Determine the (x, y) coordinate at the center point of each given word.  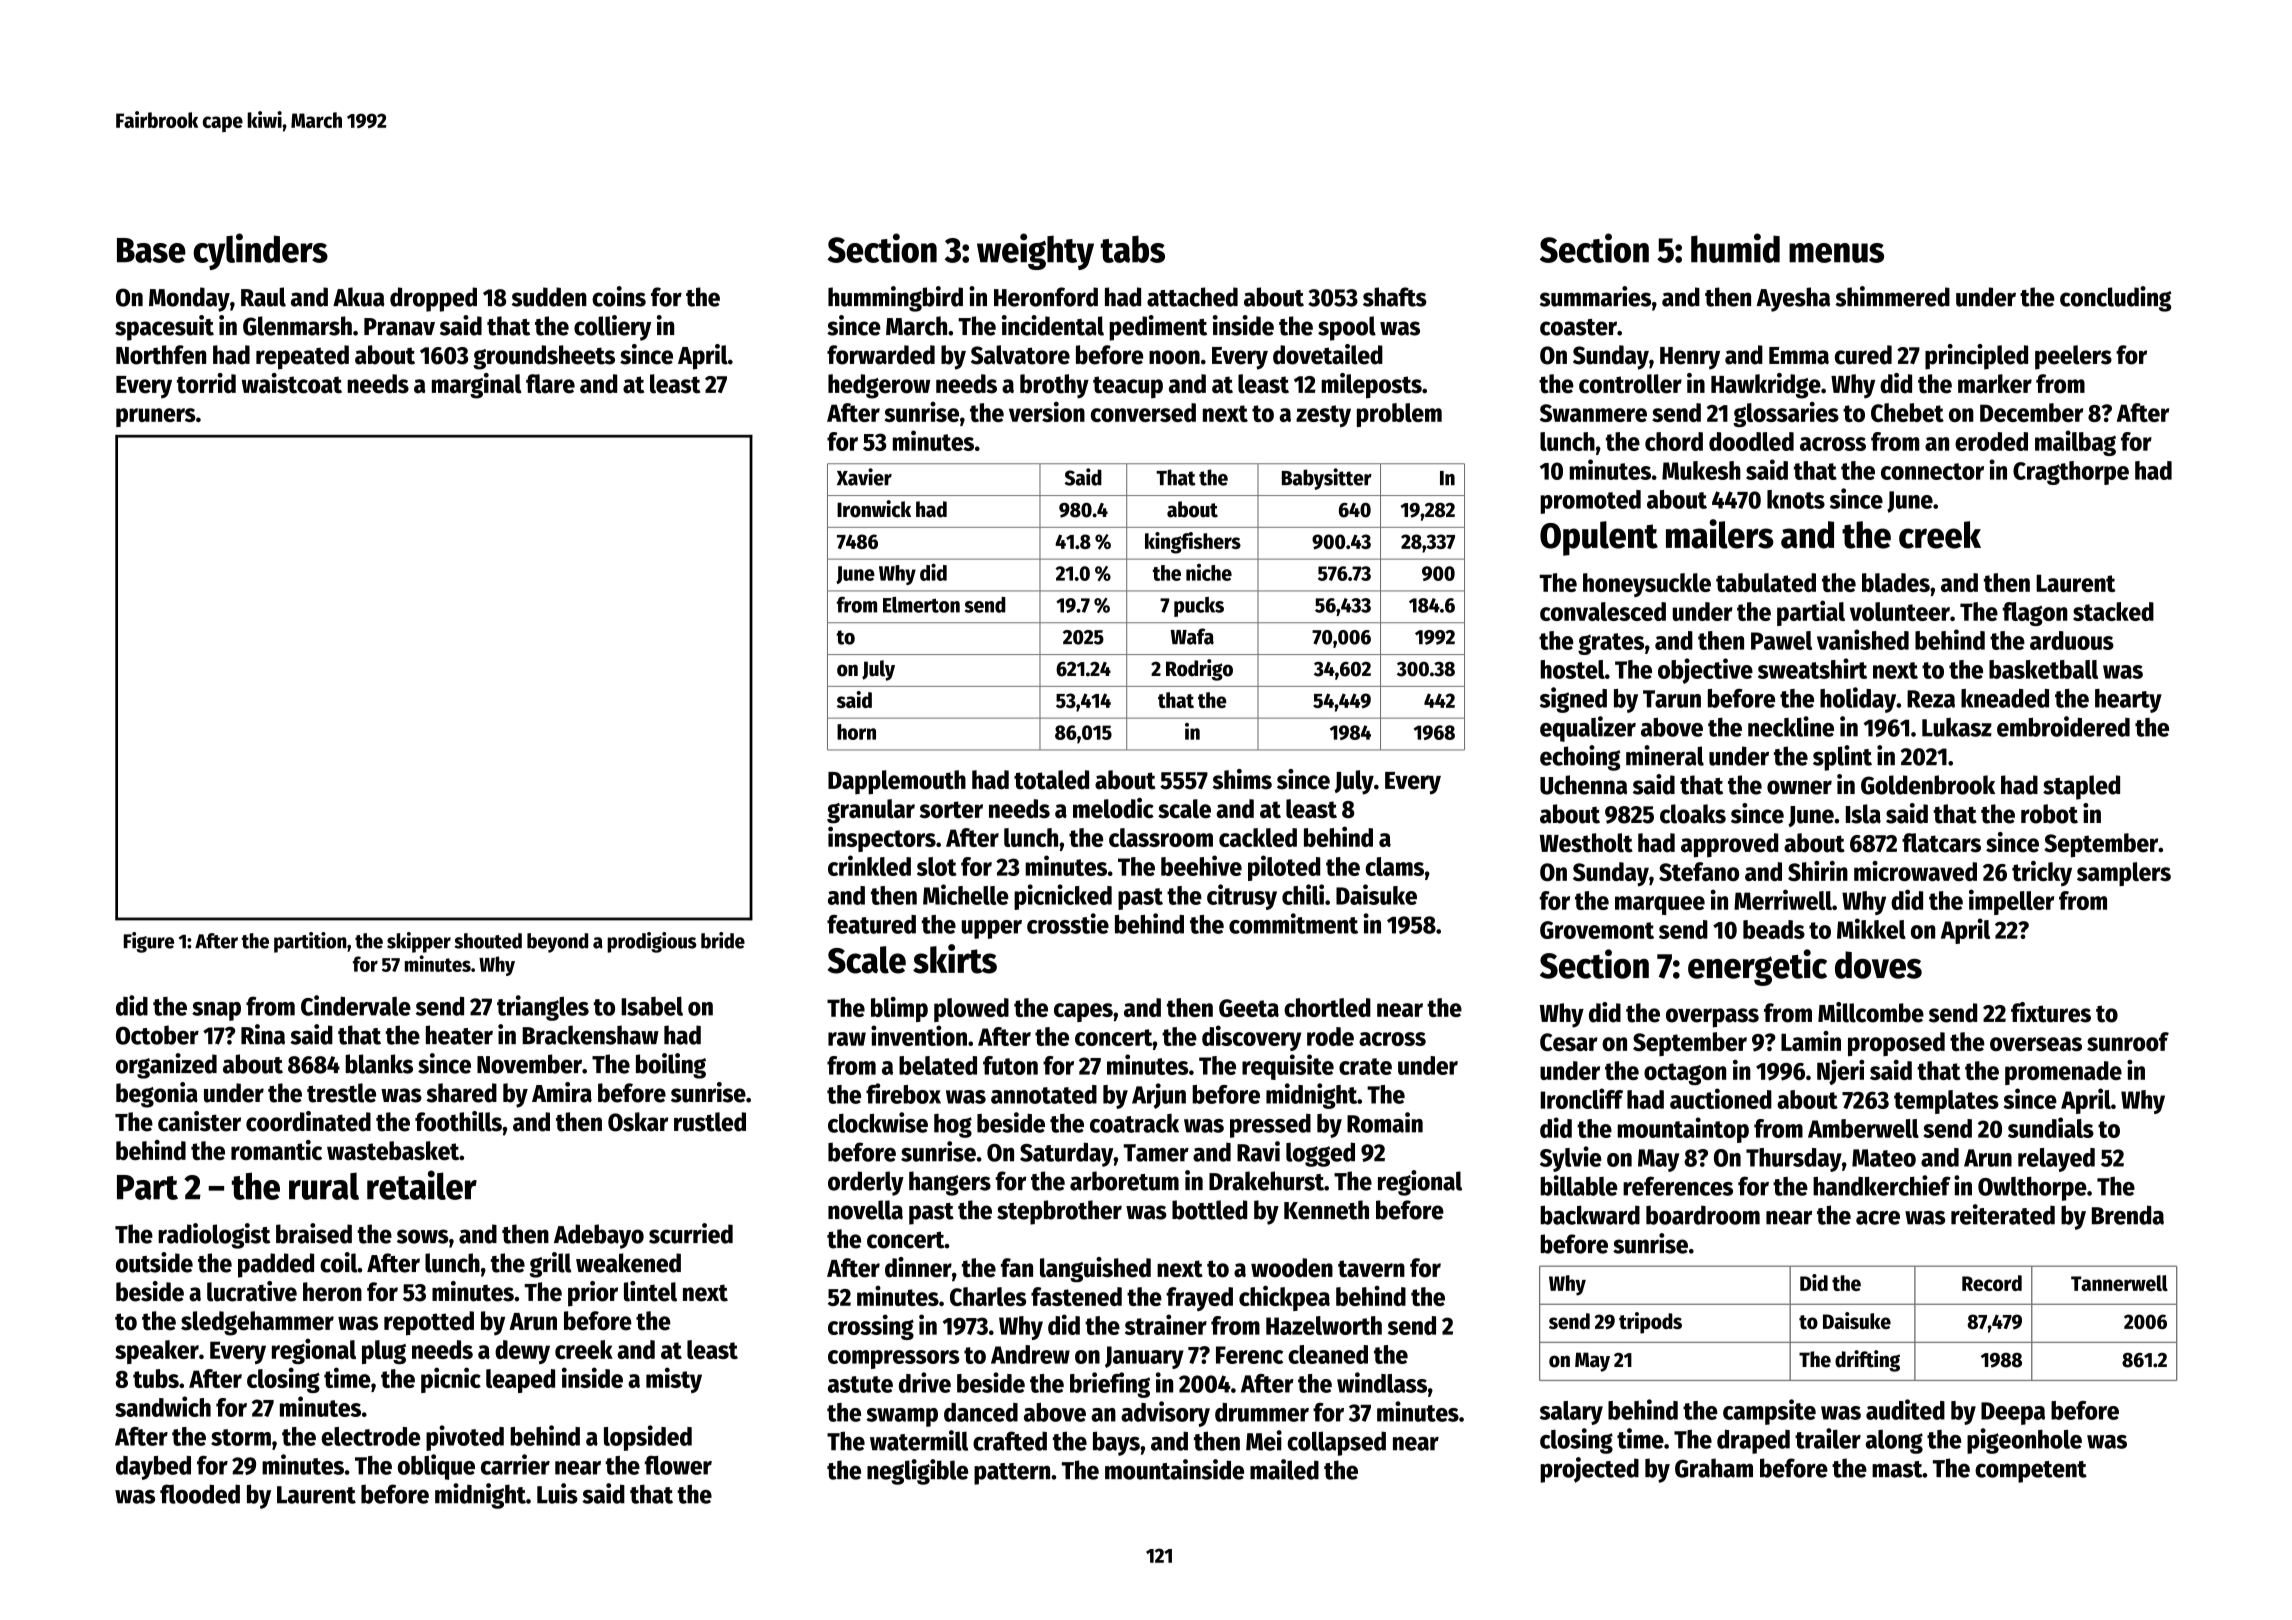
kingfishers (1193, 543)
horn (856, 732)
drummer (1262, 1412)
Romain (1385, 1122)
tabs (1133, 249)
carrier (515, 1464)
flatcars (1941, 843)
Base (151, 250)
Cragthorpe (2071, 473)
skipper (419, 942)
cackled (1258, 837)
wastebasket (393, 1150)
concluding (2116, 299)
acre (1878, 1218)
